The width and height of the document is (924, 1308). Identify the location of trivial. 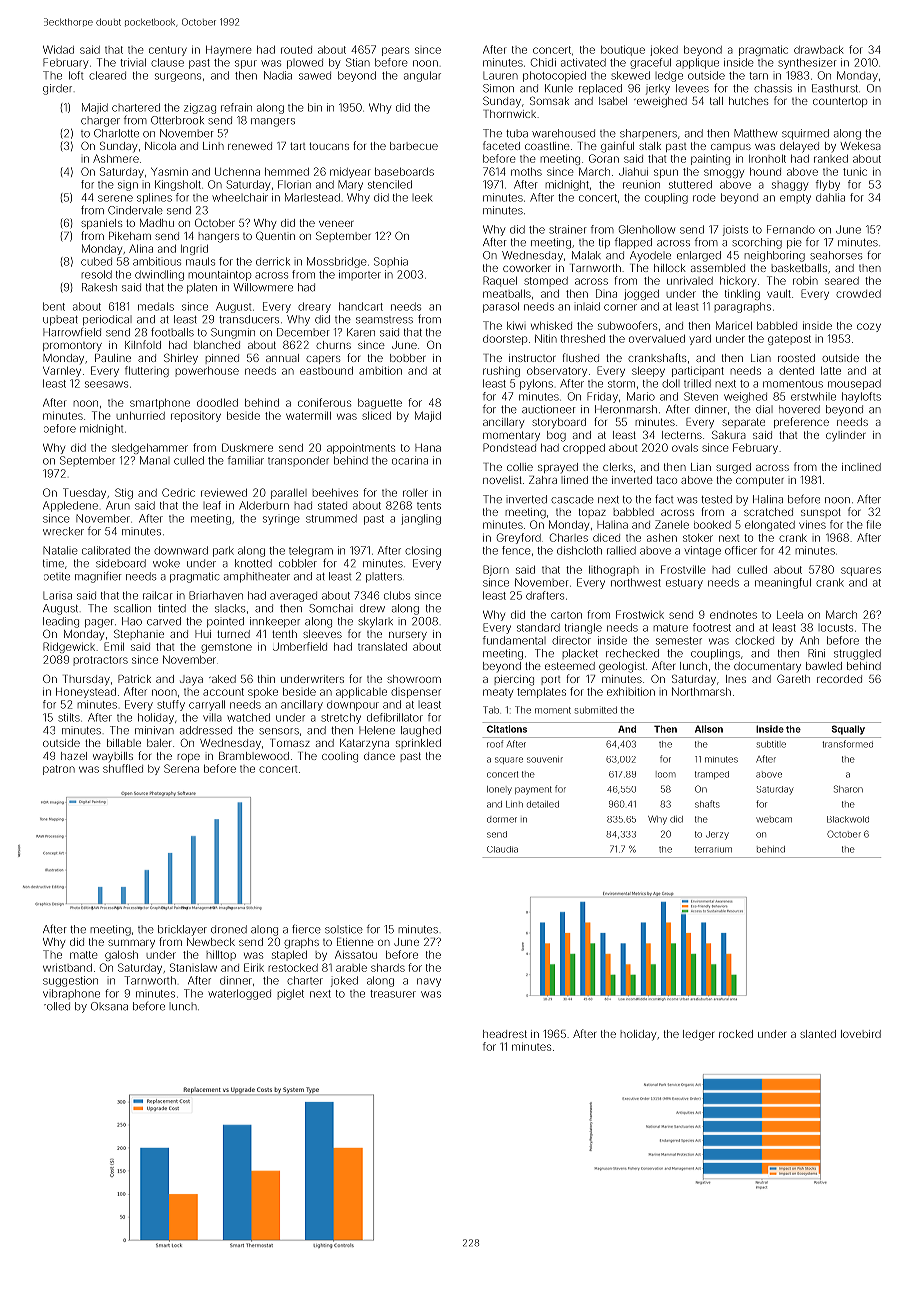
(133, 62).
